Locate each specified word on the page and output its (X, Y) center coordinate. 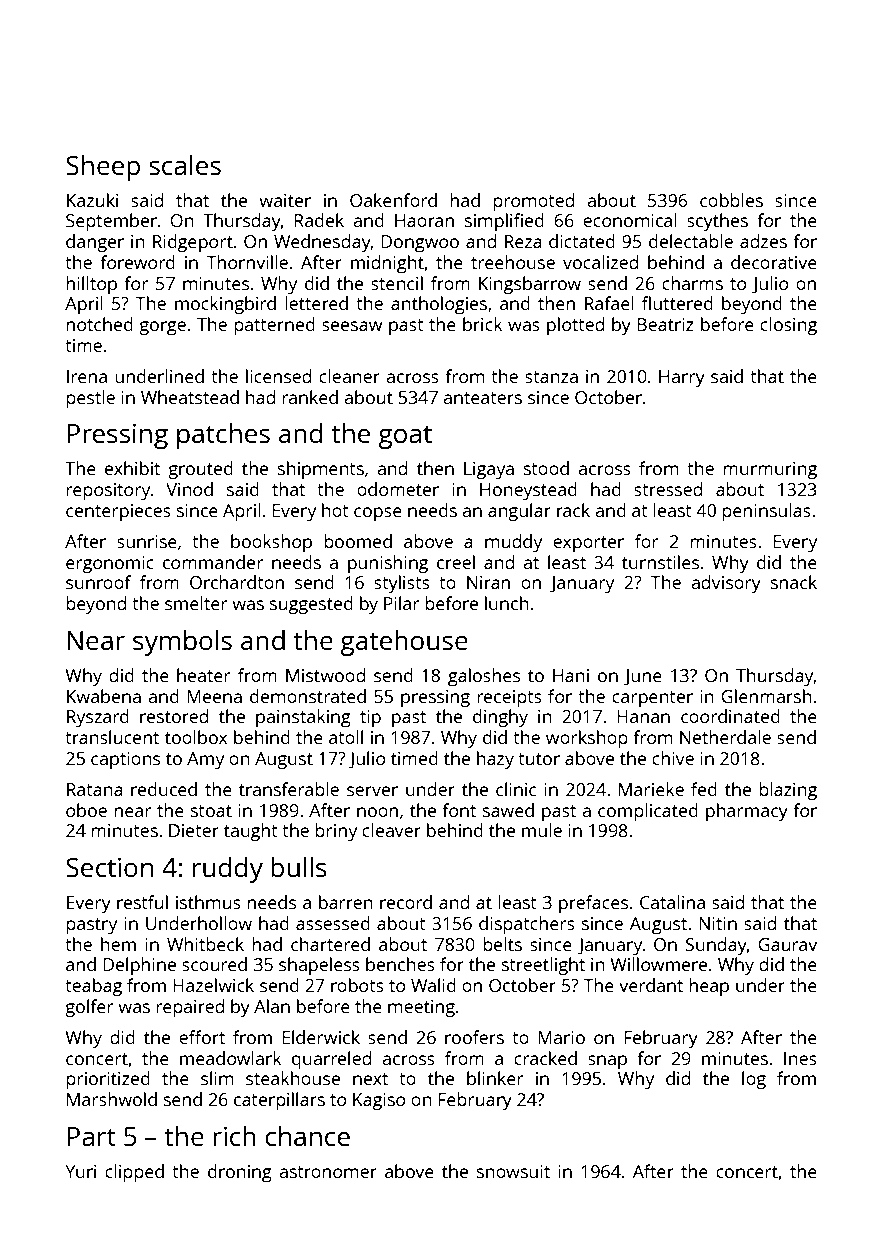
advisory (726, 584)
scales (185, 165)
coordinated (730, 716)
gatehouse (404, 643)
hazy (495, 760)
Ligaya (489, 470)
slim (217, 1078)
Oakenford (393, 200)
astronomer (328, 1172)
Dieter (194, 830)
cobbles (731, 200)
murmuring (770, 470)
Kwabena (104, 696)
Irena (87, 376)
